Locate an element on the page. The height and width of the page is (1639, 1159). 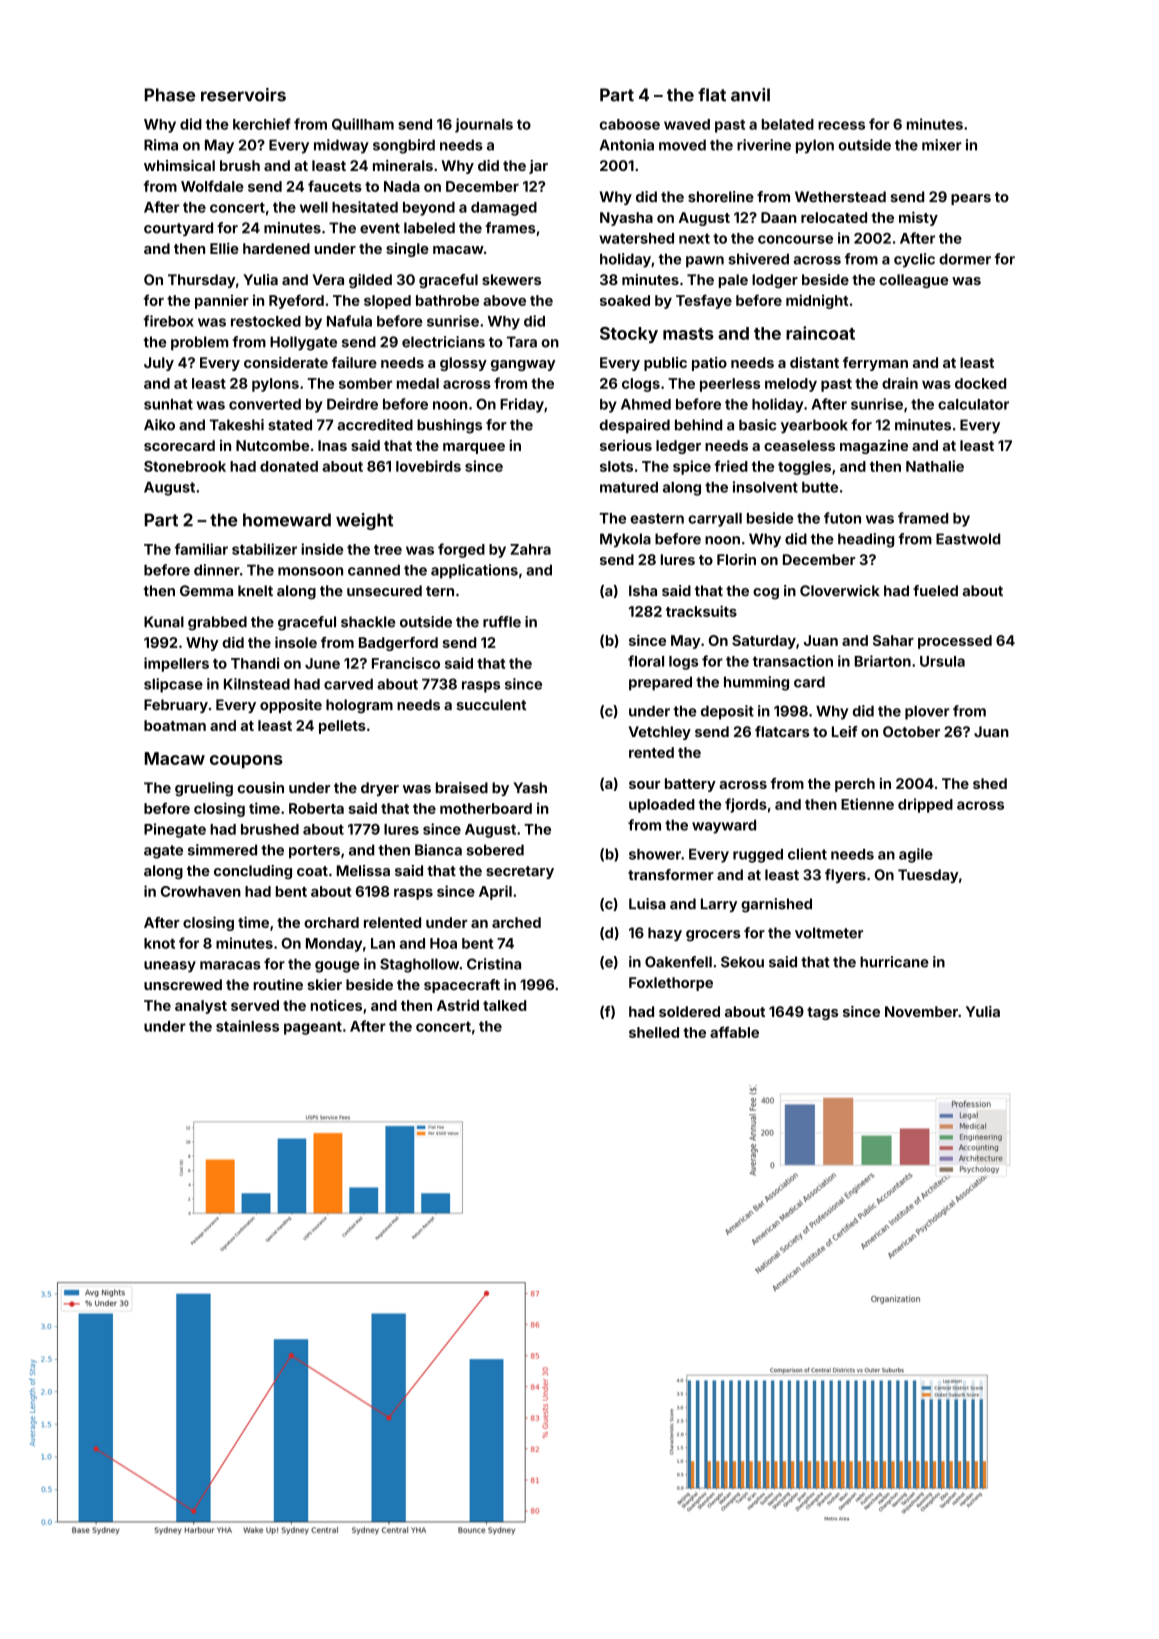
bushings is located at coordinates (449, 426).
